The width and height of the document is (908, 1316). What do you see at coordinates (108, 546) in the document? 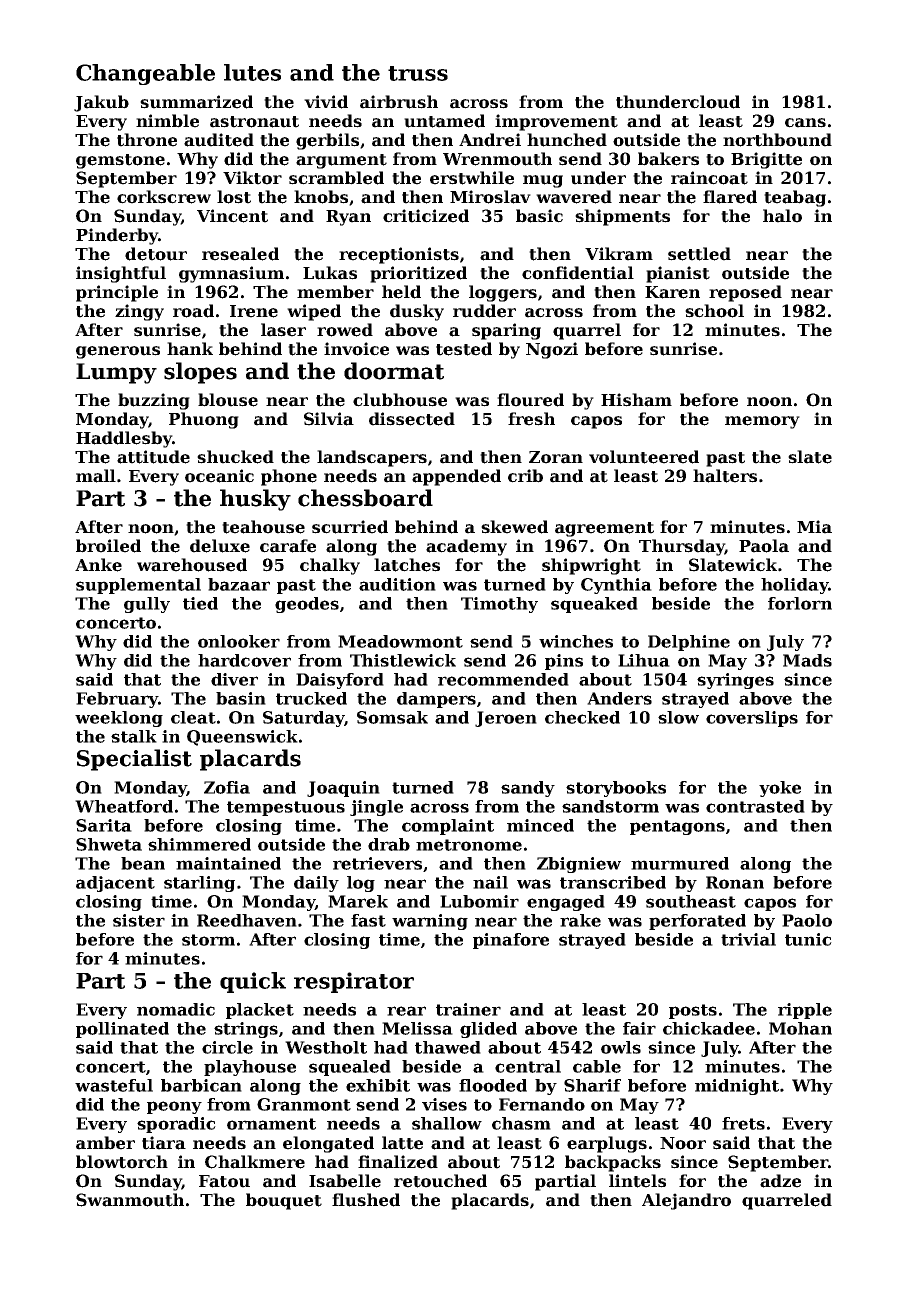
I see `broiled` at bounding box center [108, 546].
